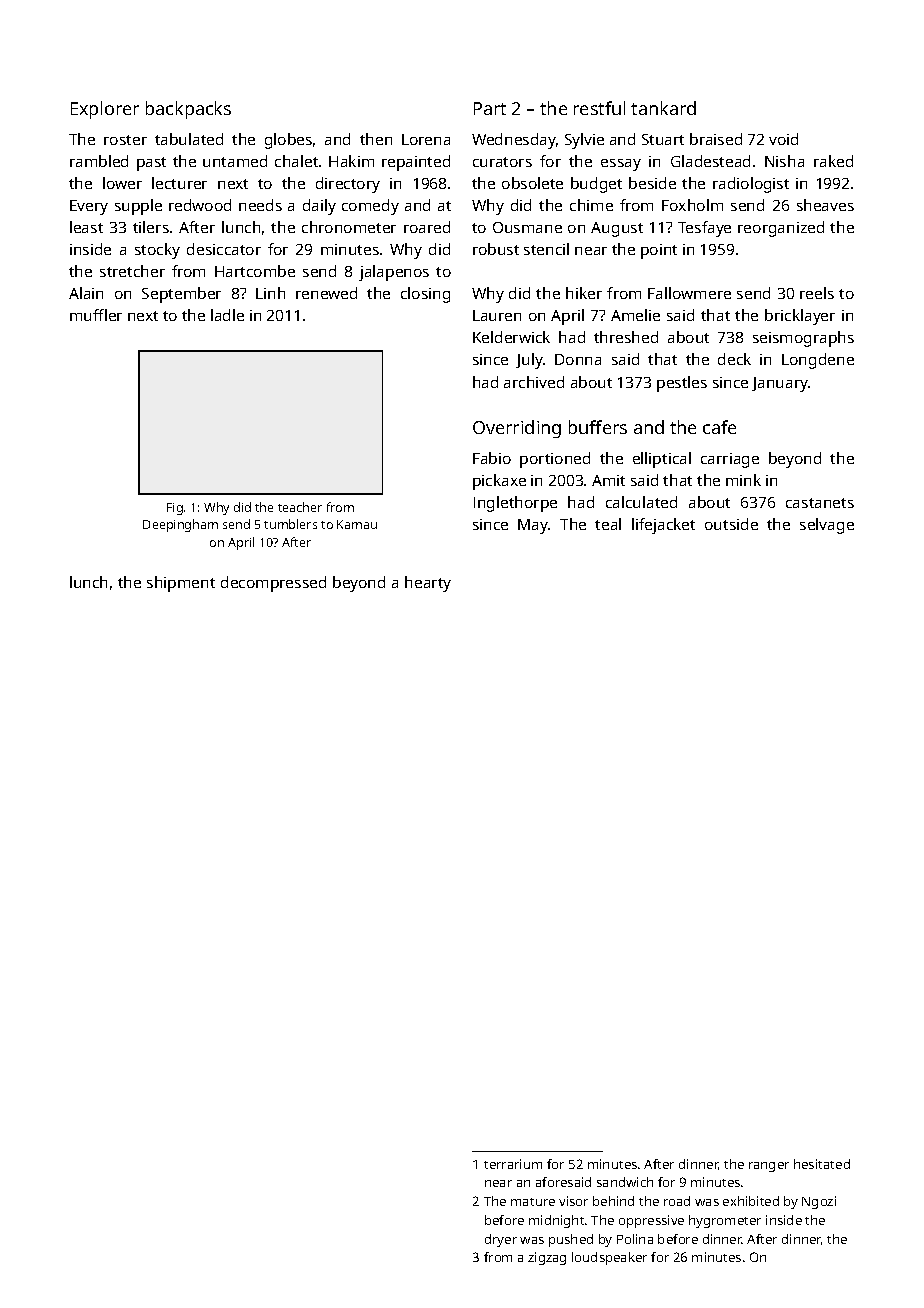 This document has height=1308, width=924. What do you see at coordinates (376, 139) in the document?
I see `then` at bounding box center [376, 139].
